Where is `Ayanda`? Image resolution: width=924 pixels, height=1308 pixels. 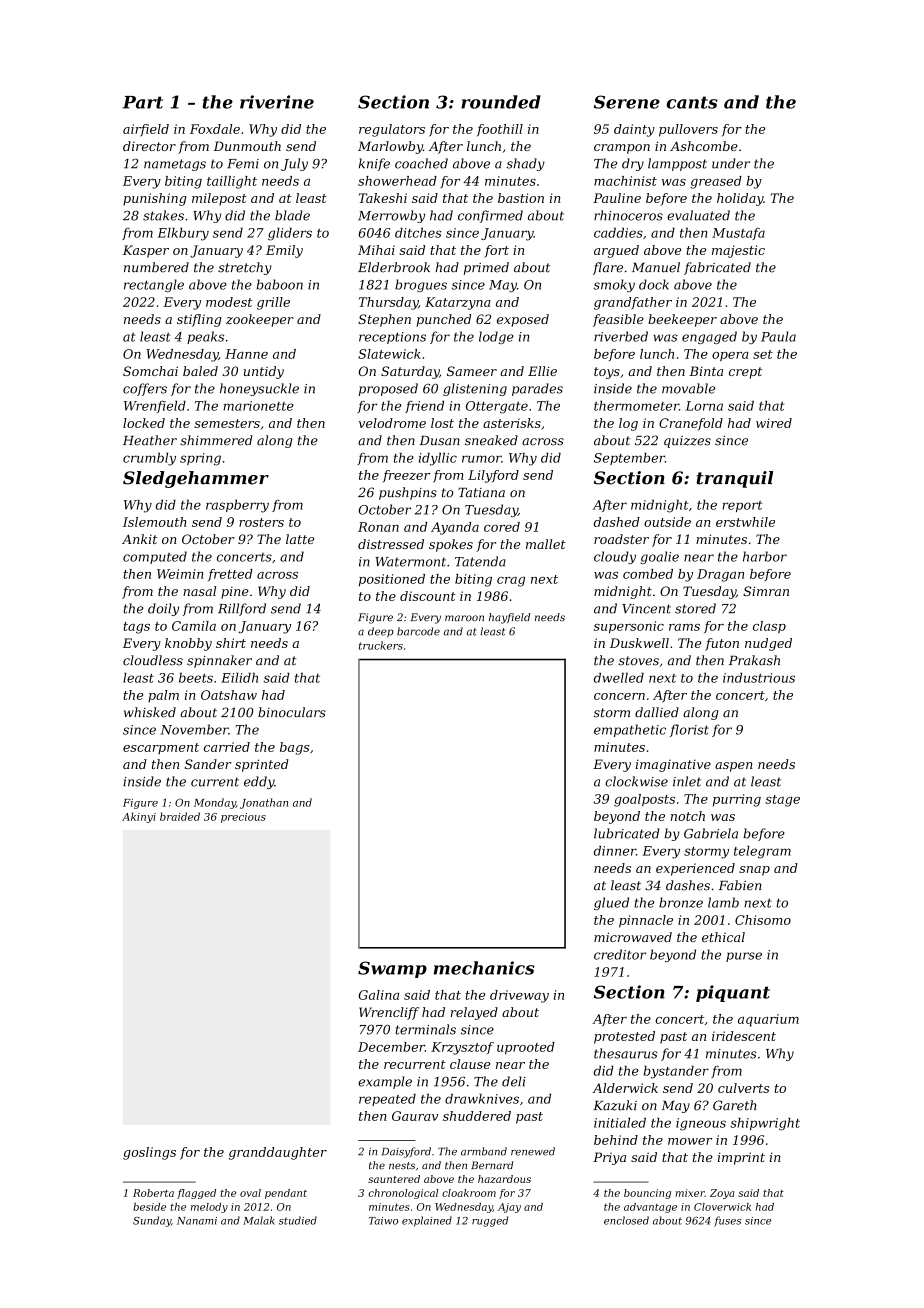
Ayanda is located at coordinates (455, 528).
